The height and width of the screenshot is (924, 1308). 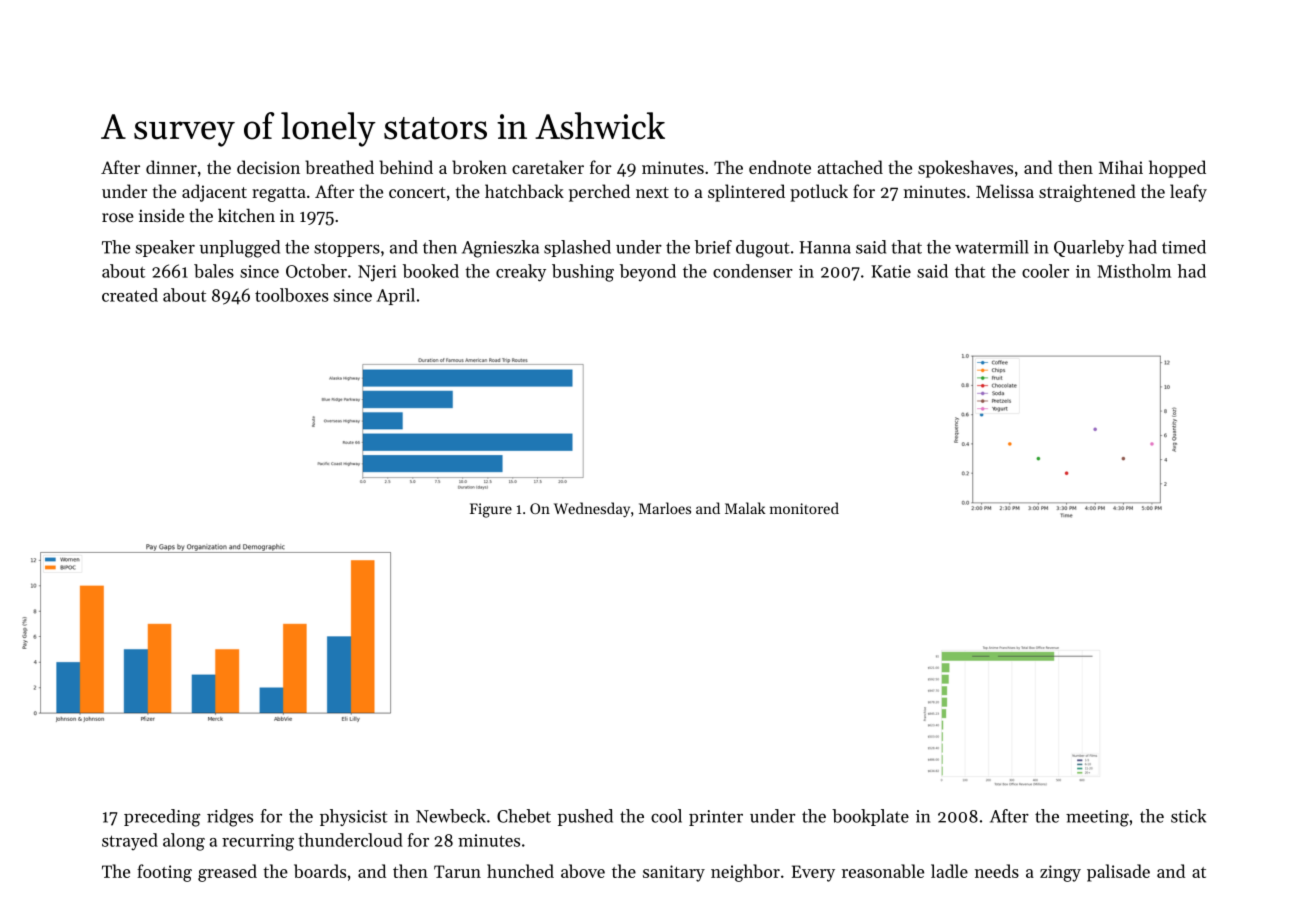 What do you see at coordinates (746, 193) in the screenshot?
I see `splintered` at bounding box center [746, 193].
